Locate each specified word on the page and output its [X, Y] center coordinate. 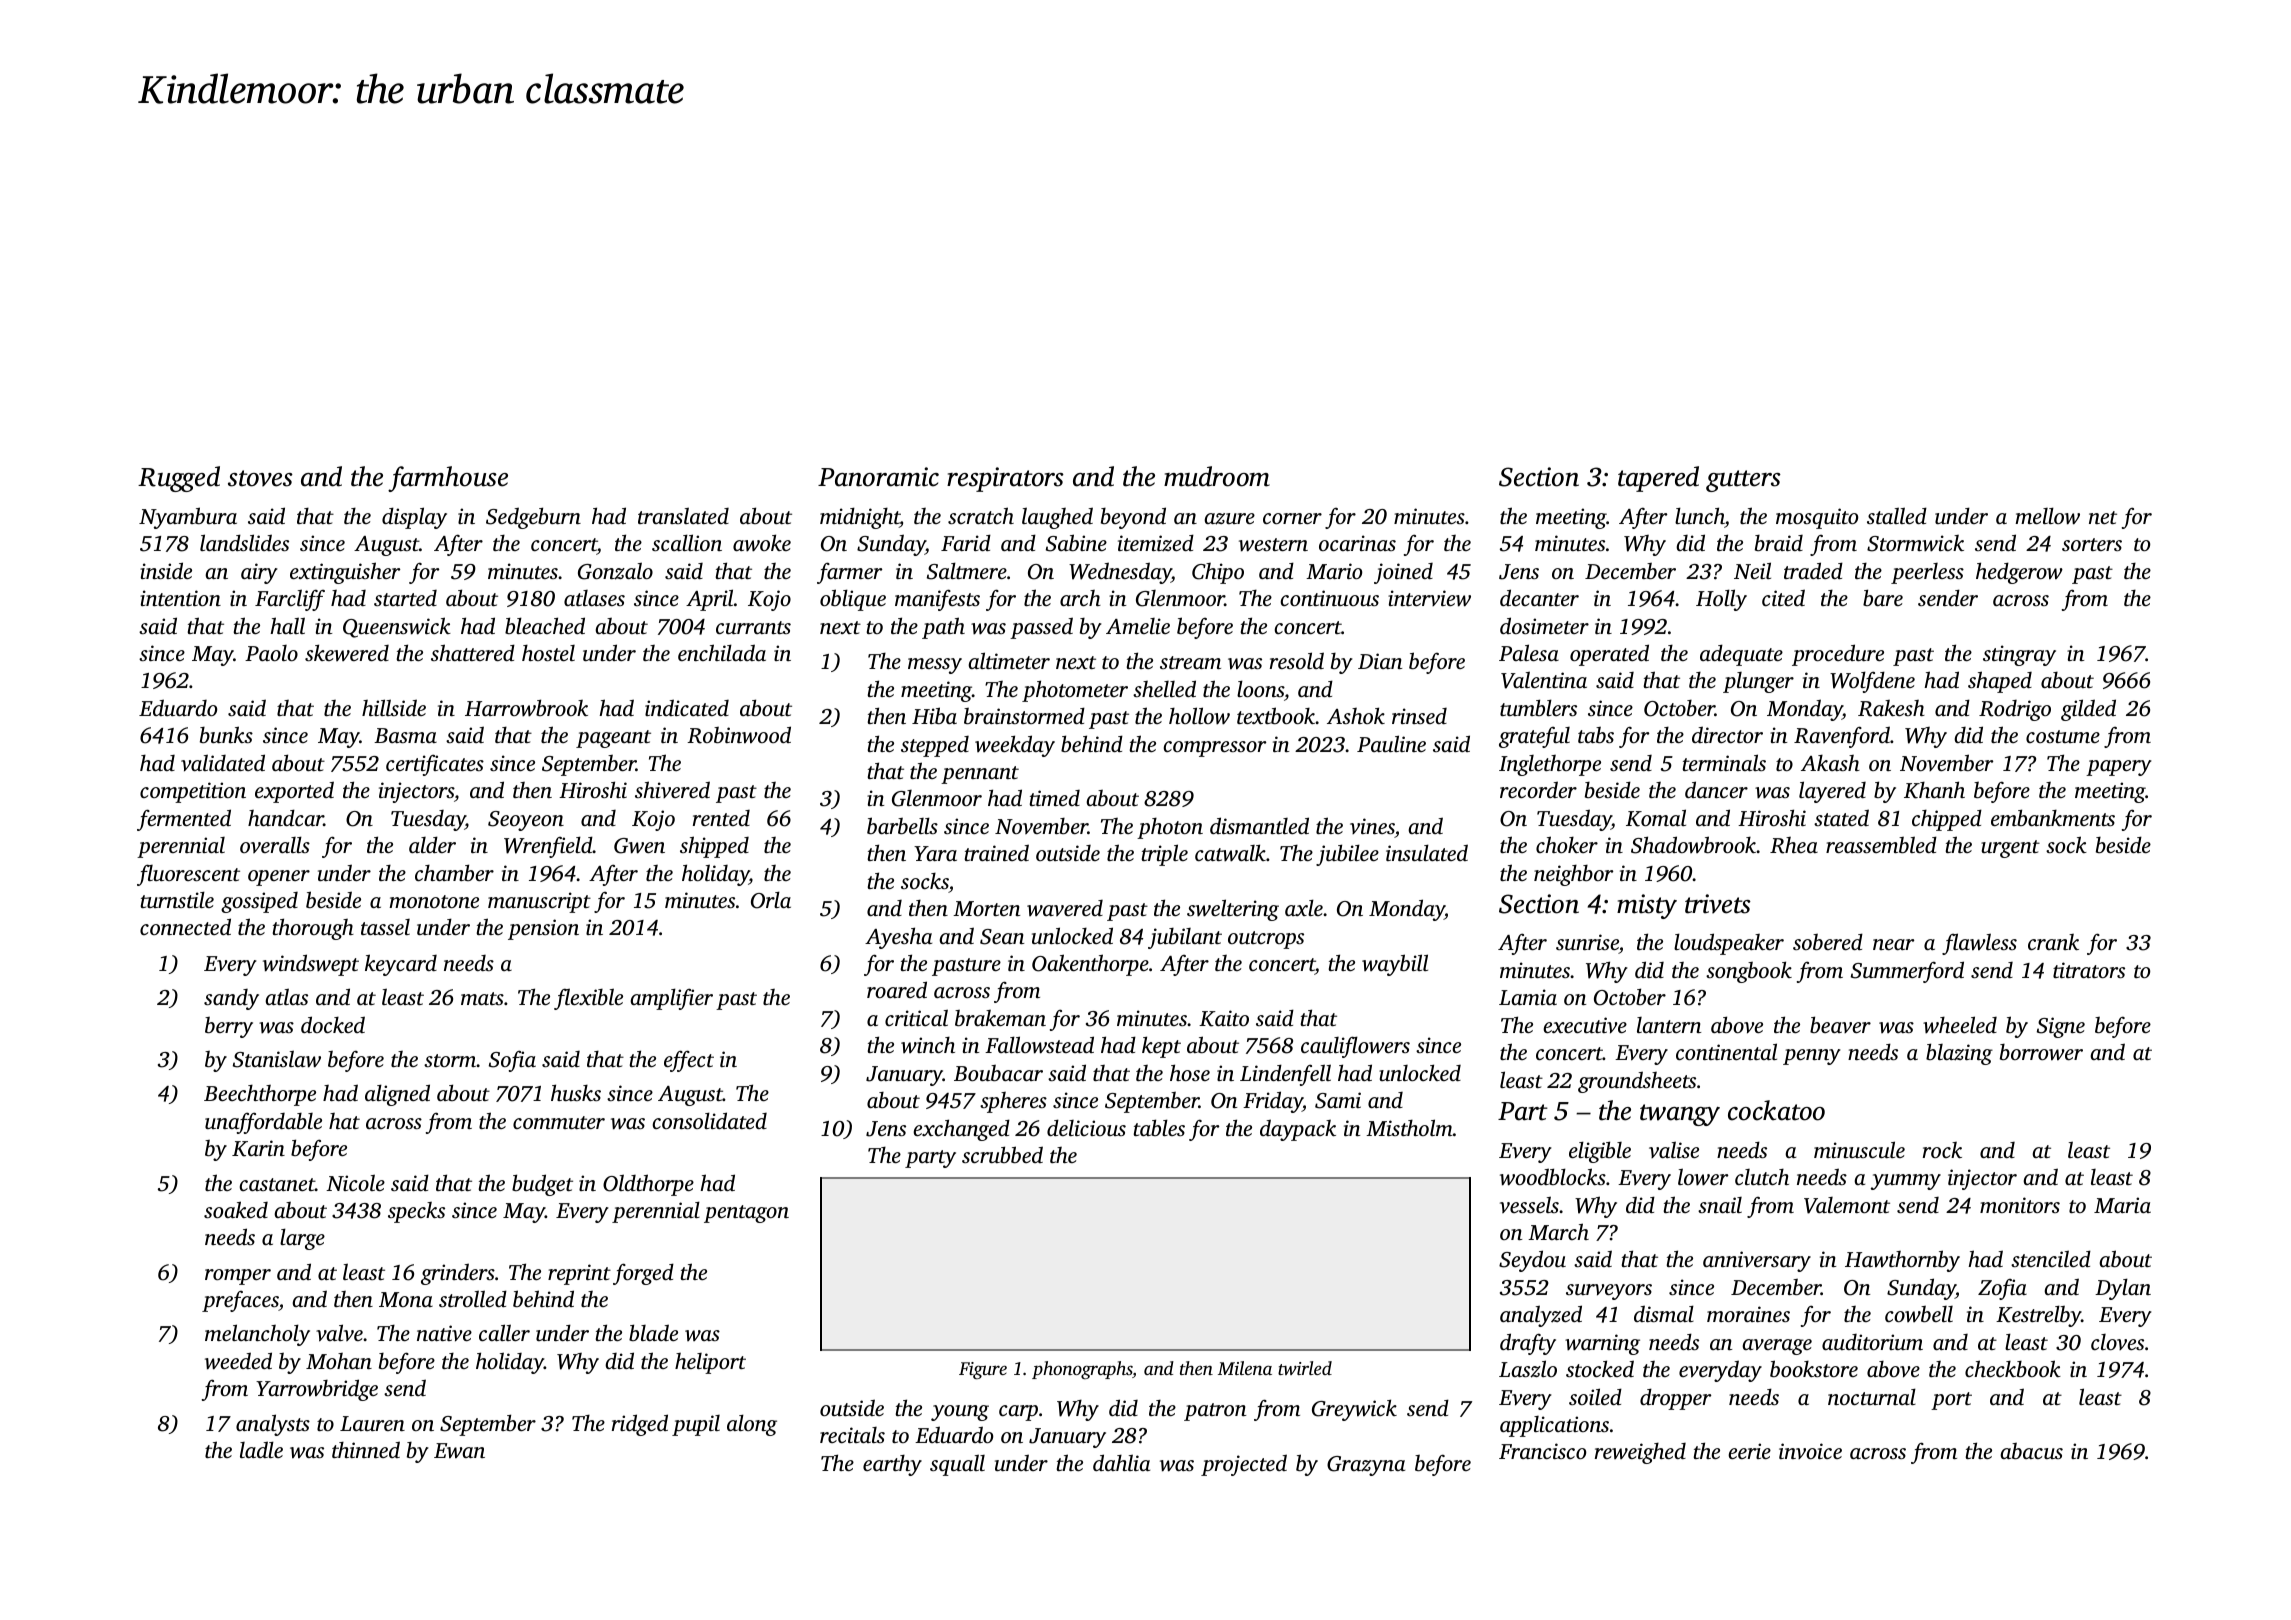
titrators [2089, 970]
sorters [2092, 544]
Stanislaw [277, 1059]
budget [542, 1185]
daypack [1298, 1130]
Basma [405, 735]
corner [1292, 518]
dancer [1716, 789]
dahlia [1121, 1462]
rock [1942, 1150]
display [414, 518]
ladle [261, 1449]
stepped [935, 746]
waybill [1395, 965]
